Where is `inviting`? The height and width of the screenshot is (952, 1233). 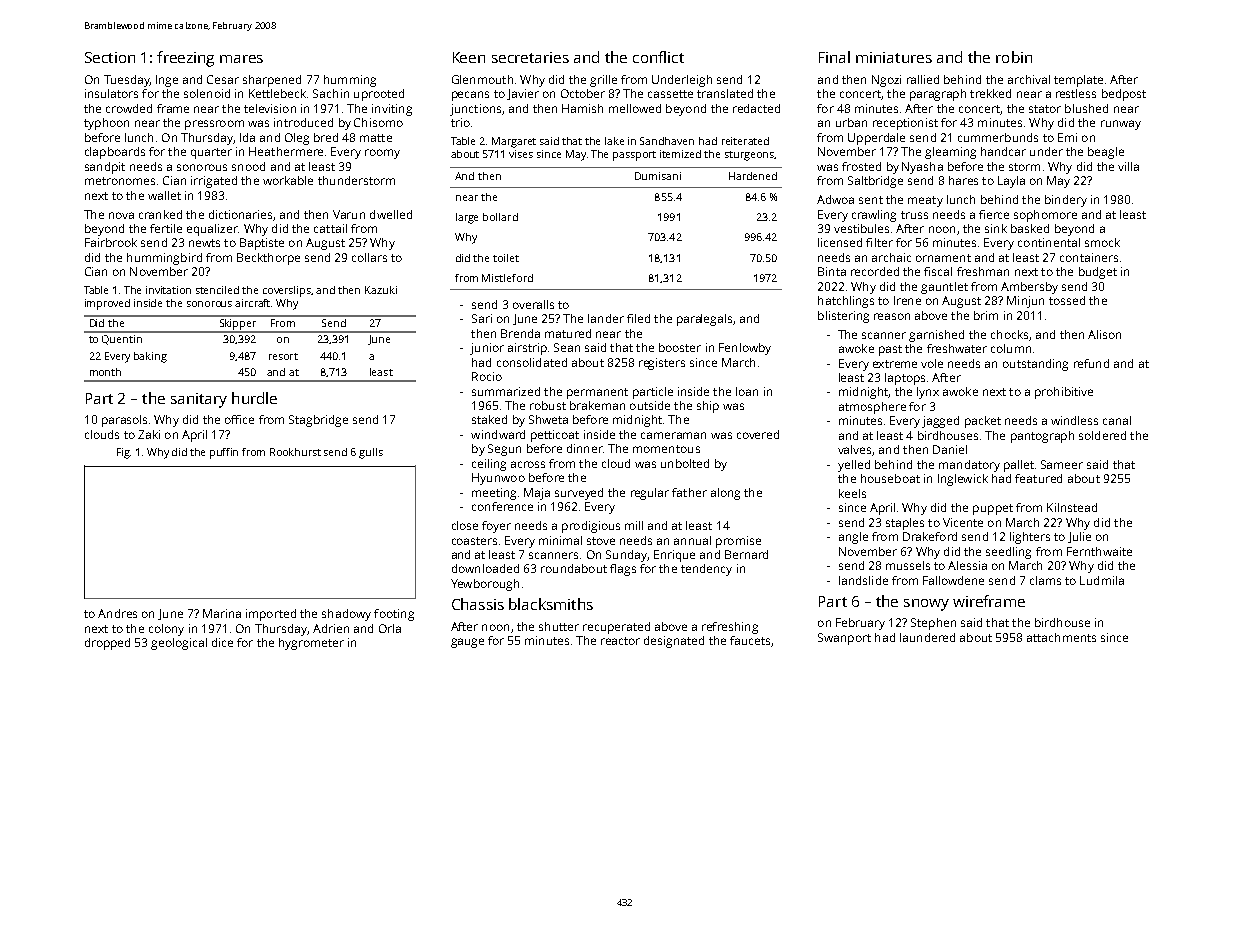
inviting is located at coordinates (392, 110).
